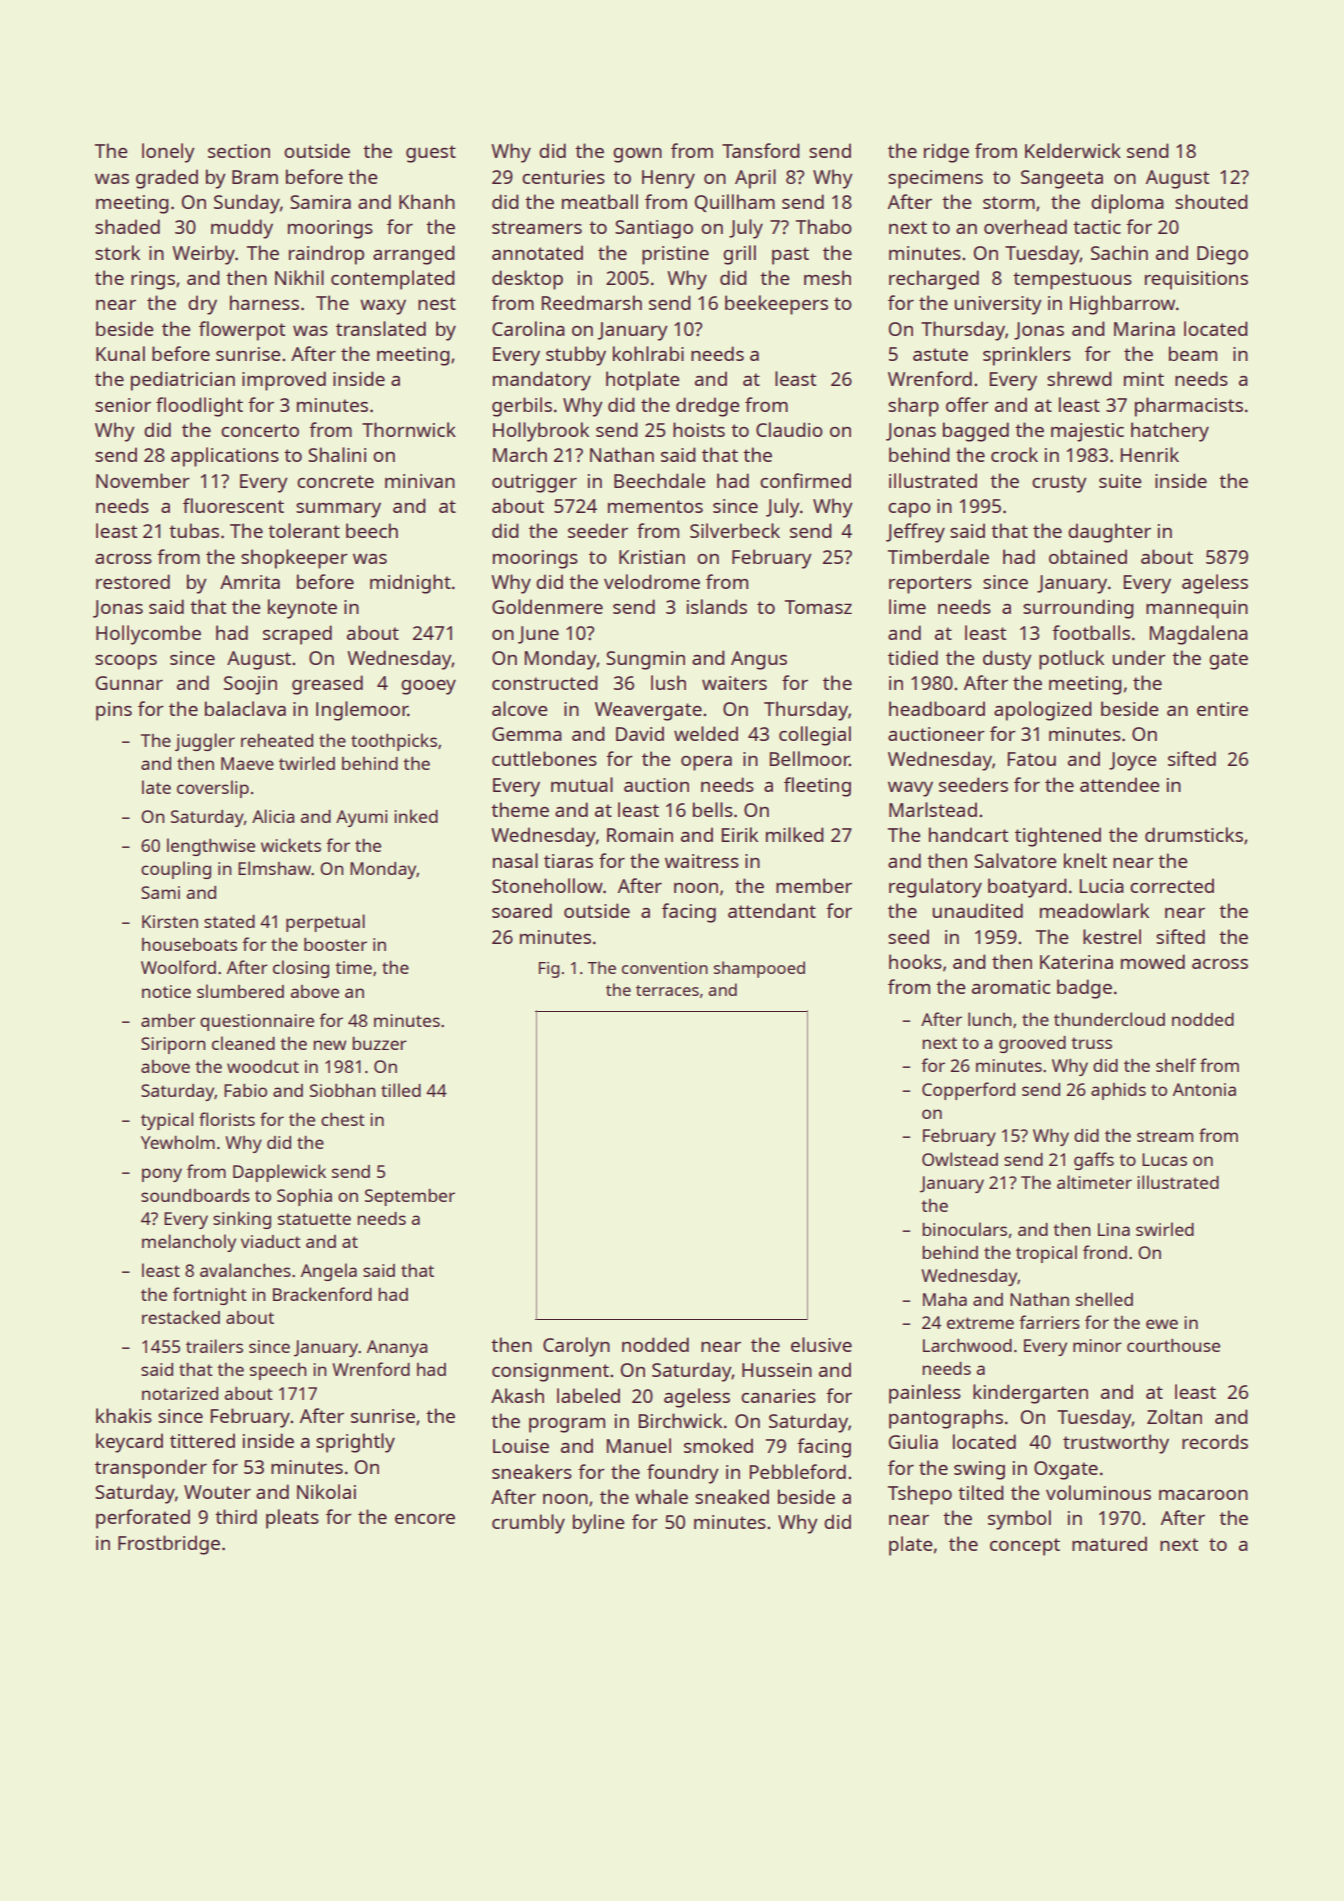 The width and height of the screenshot is (1344, 1901). What do you see at coordinates (1170, 432) in the screenshot?
I see `hatchery` at bounding box center [1170, 432].
